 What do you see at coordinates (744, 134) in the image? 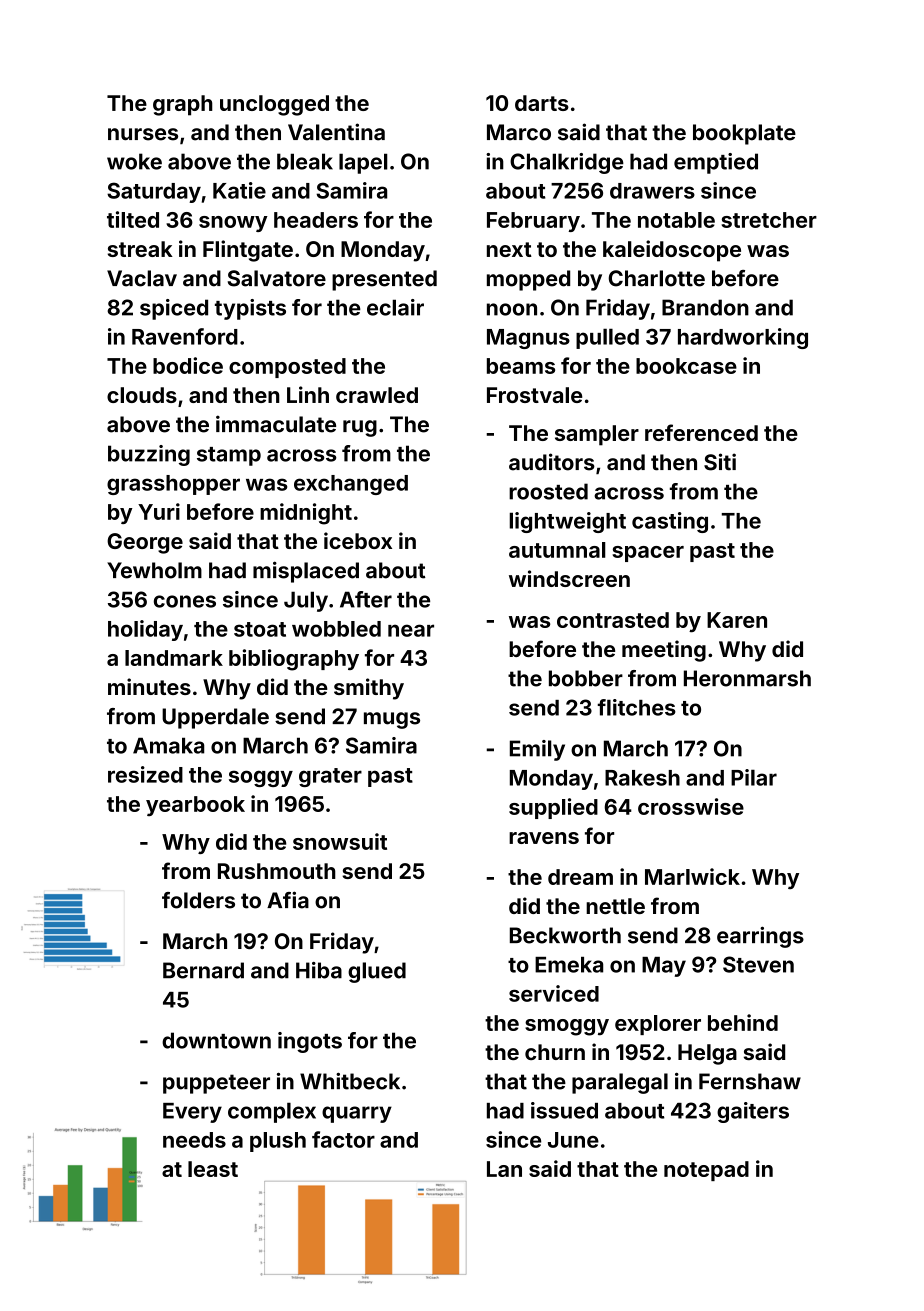
I see `bookplate` at bounding box center [744, 134].
